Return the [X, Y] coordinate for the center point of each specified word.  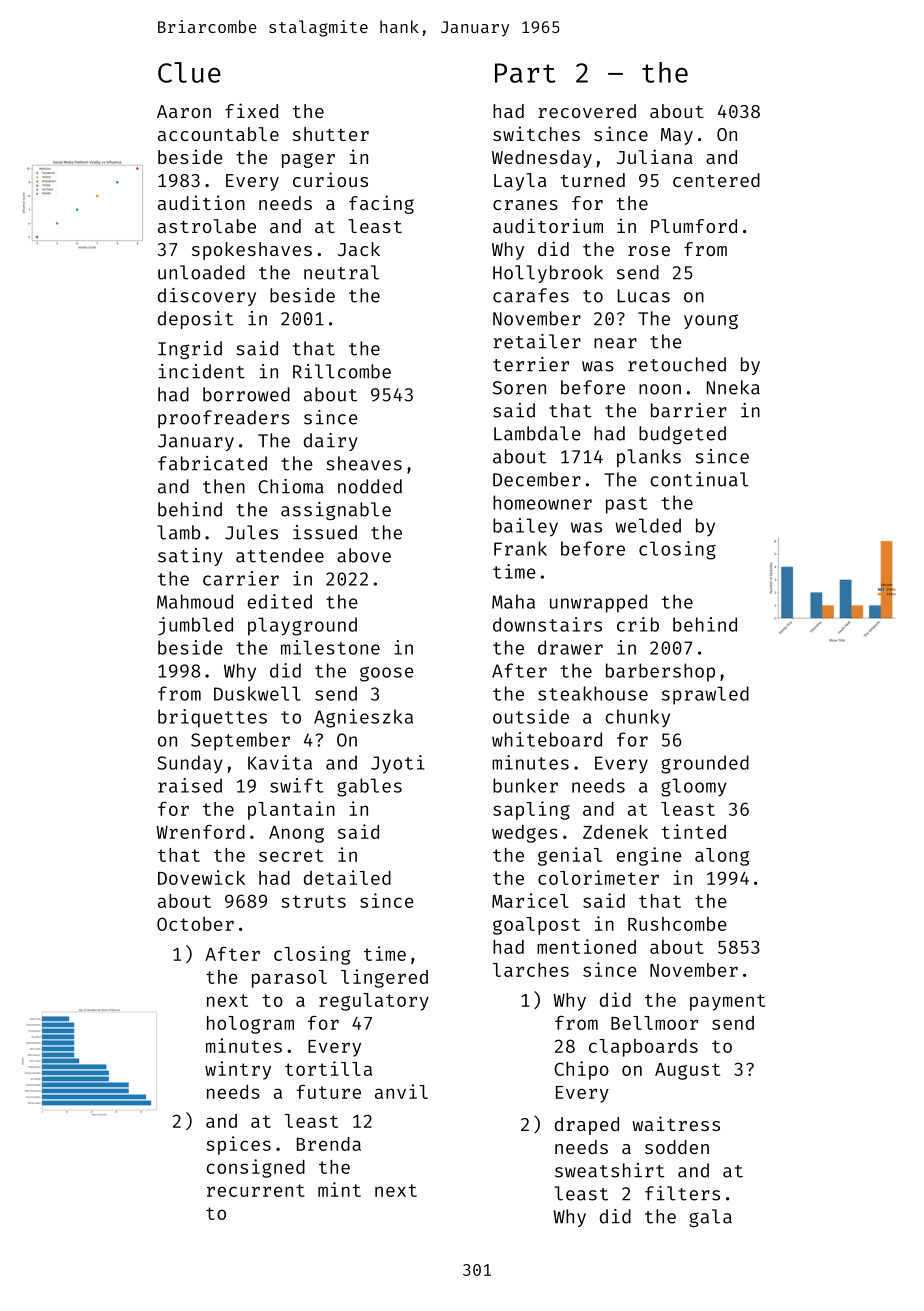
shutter [331, 134]
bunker [525, 785]
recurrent [256, 1190]
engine [649, 856]
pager [308, 160]
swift [296, 785]
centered [716, 180]
